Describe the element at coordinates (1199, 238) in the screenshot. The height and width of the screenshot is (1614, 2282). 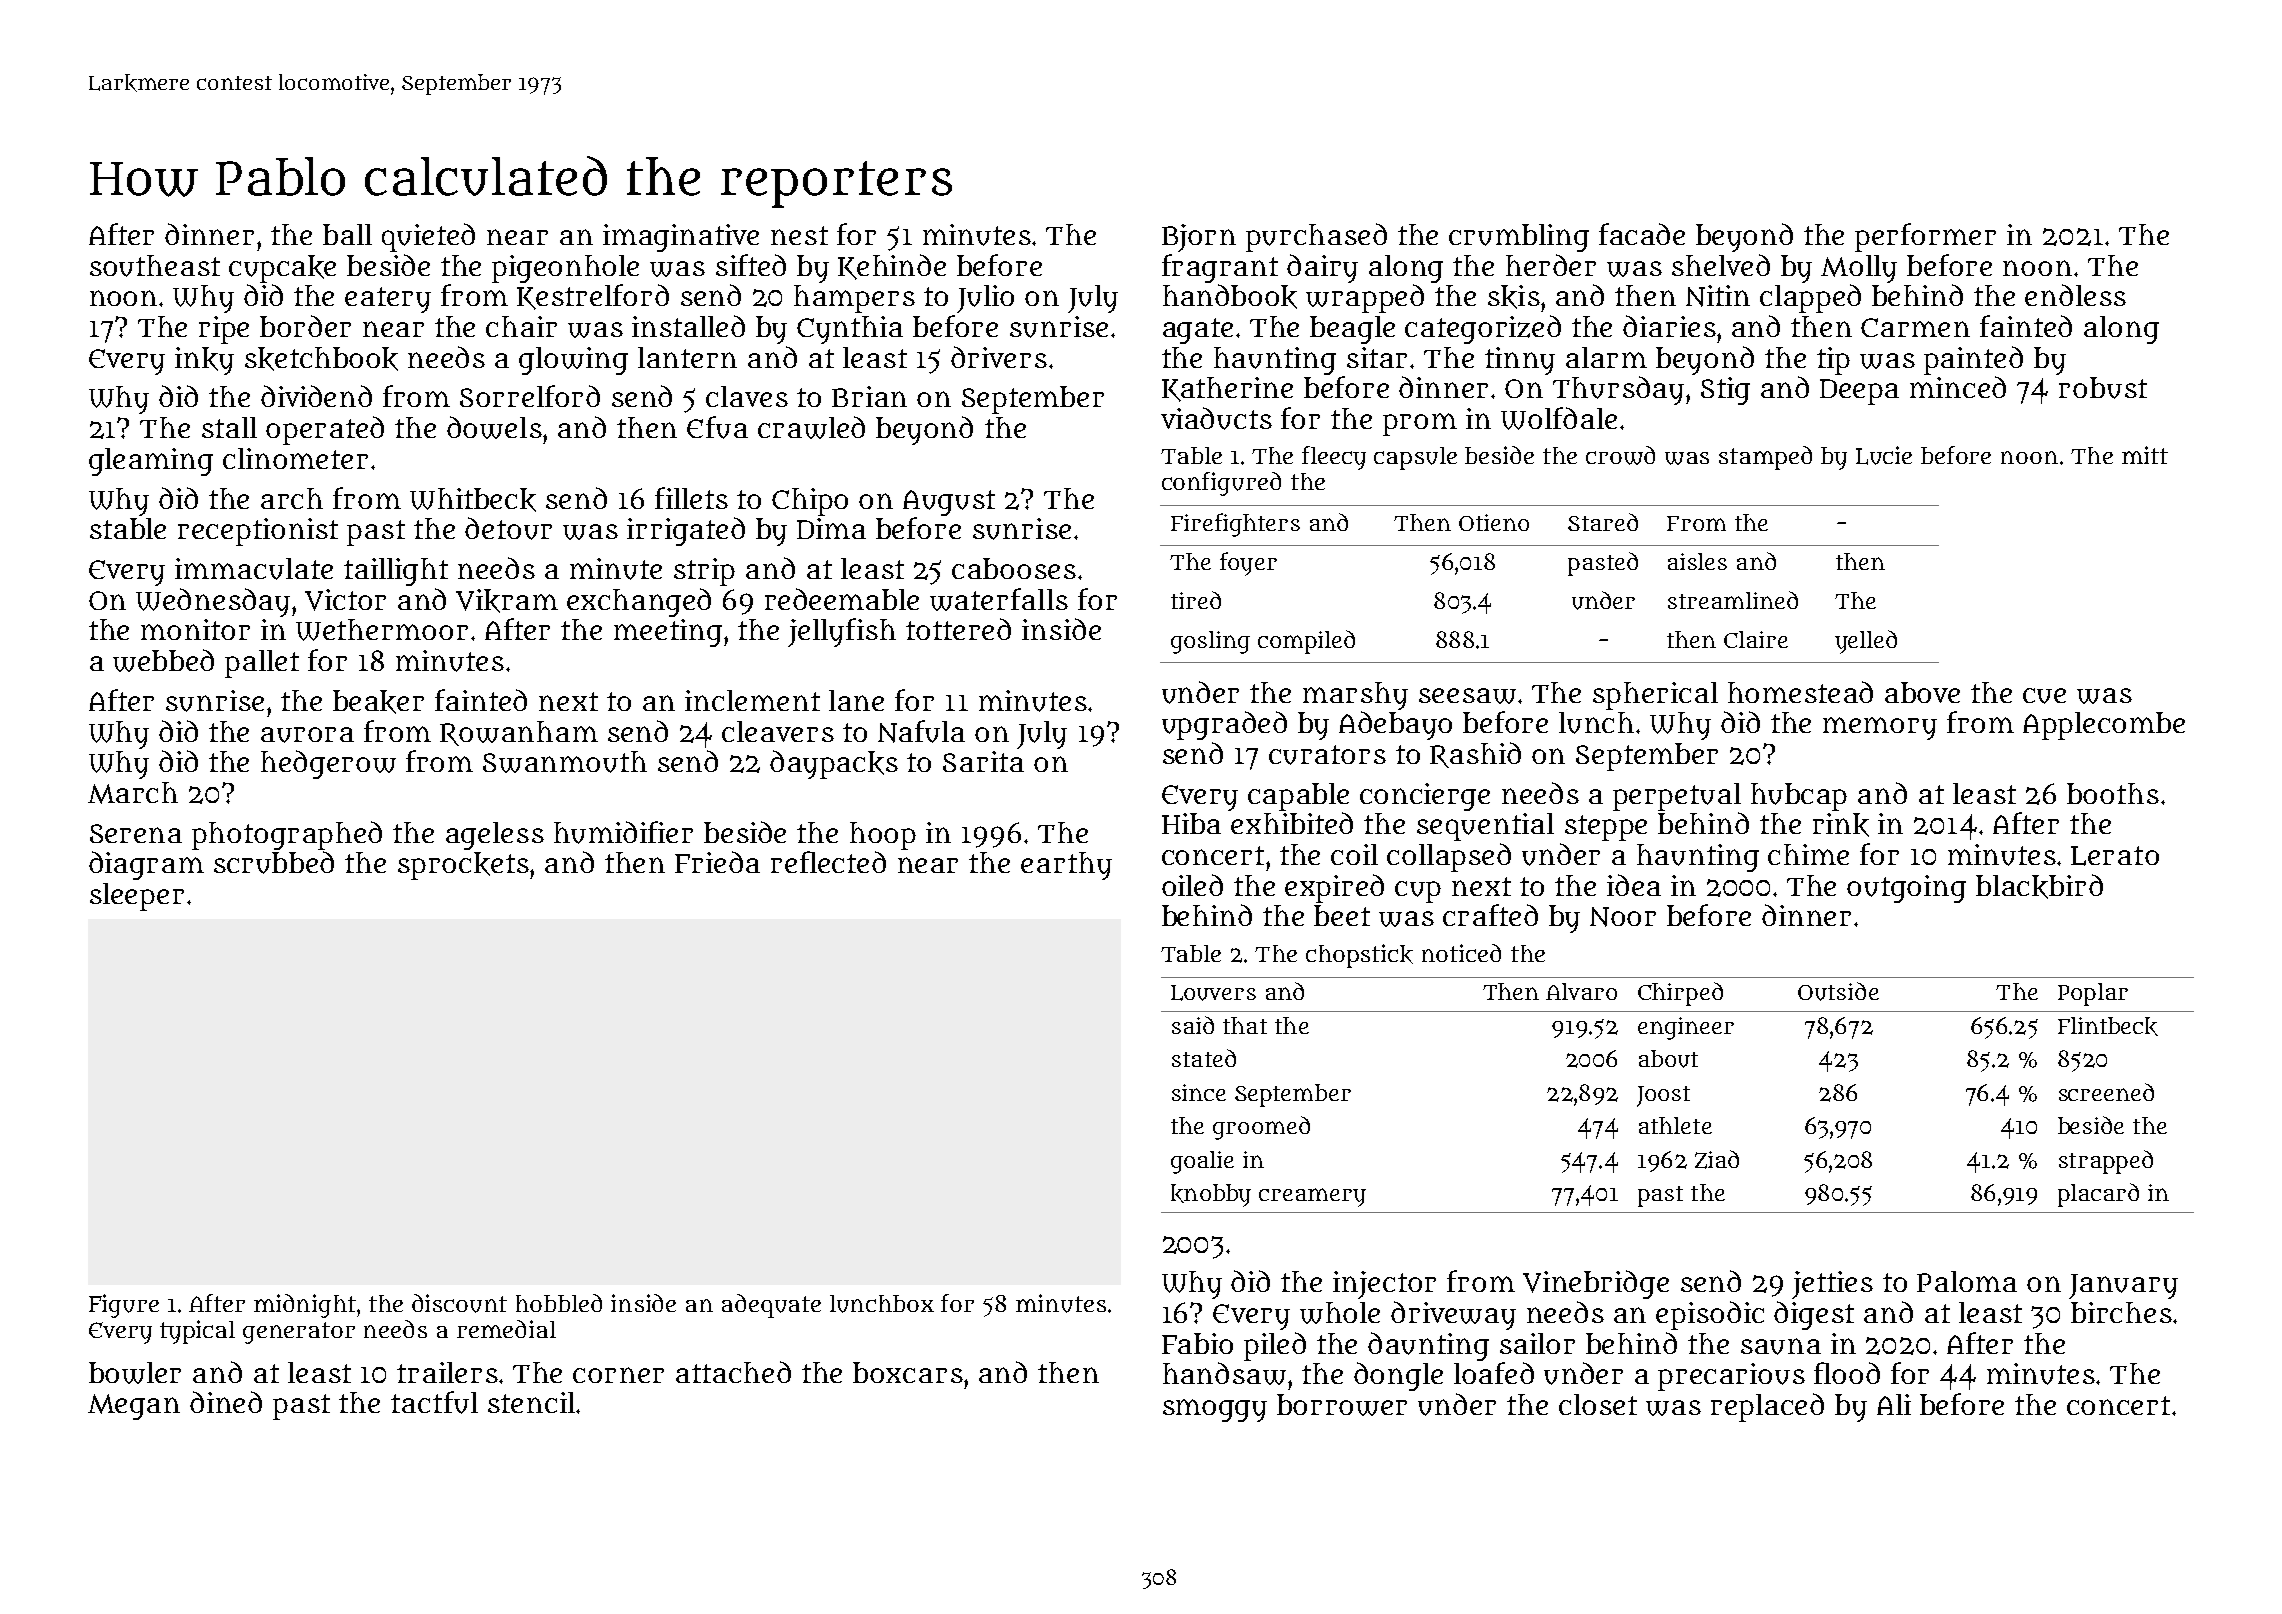
I see `Bjorn` at that location.
